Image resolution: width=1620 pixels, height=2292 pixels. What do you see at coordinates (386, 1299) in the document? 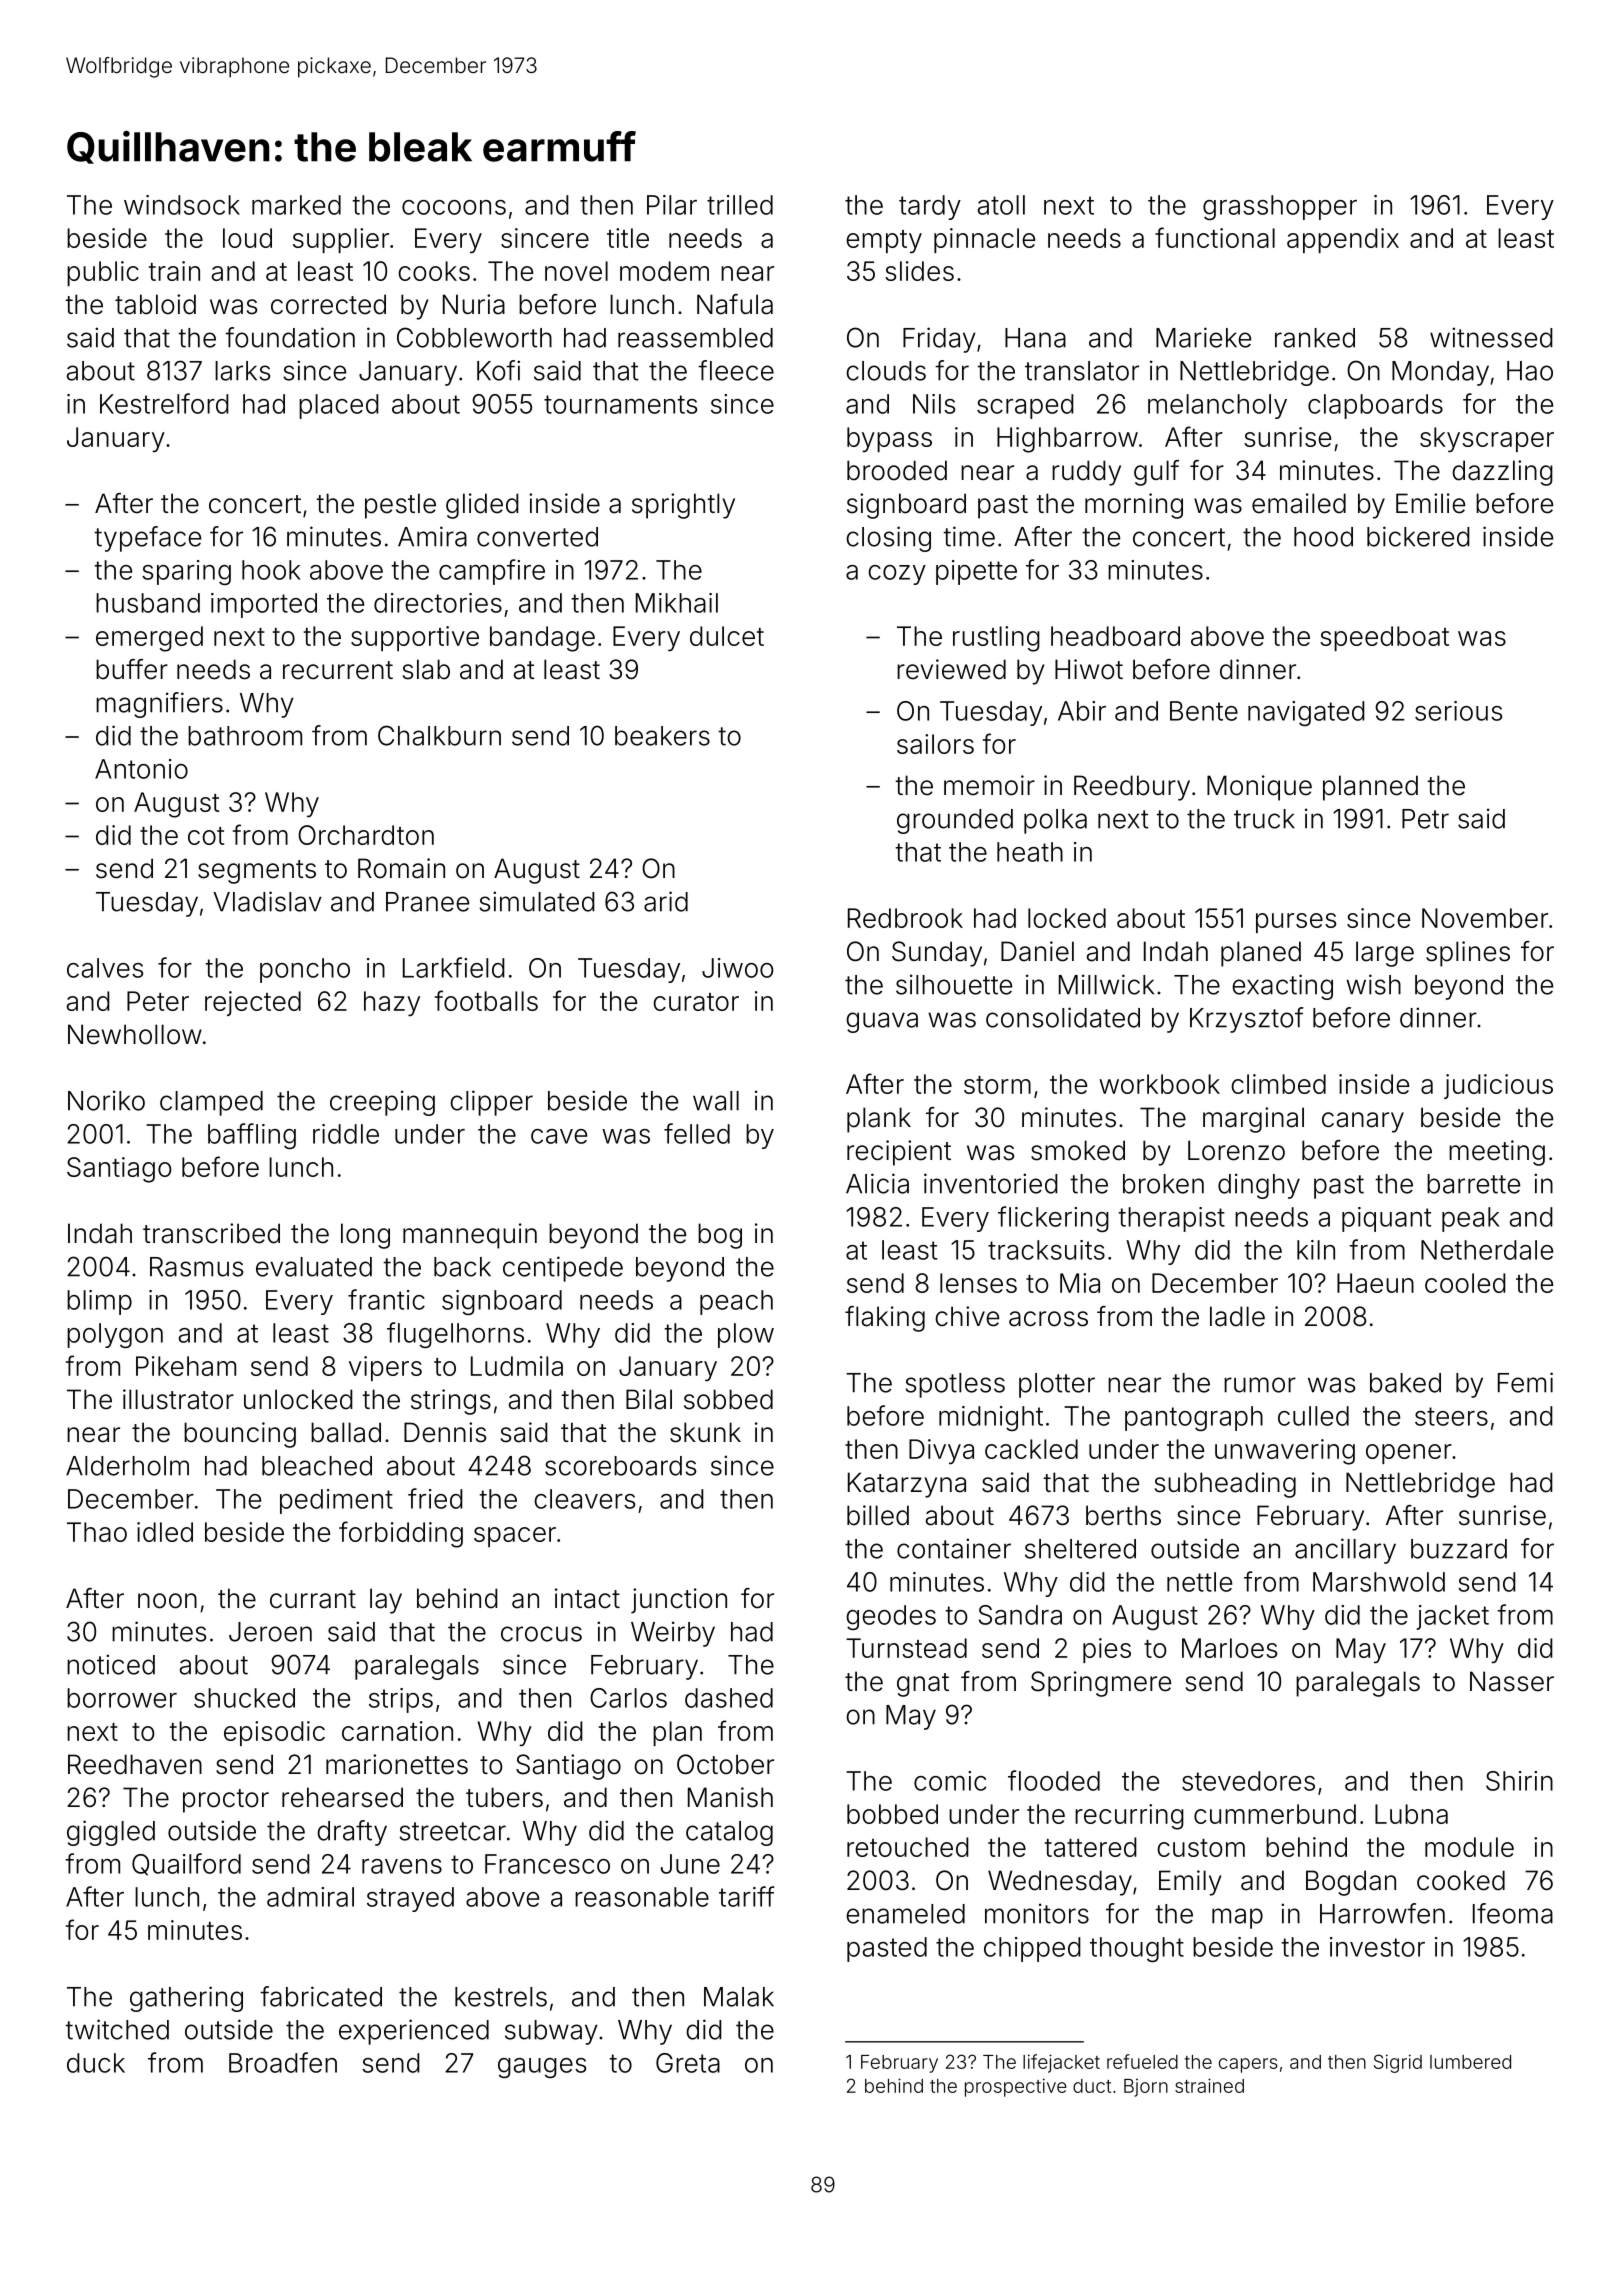
I see `frantic` at bounding box center [386, 1299].
